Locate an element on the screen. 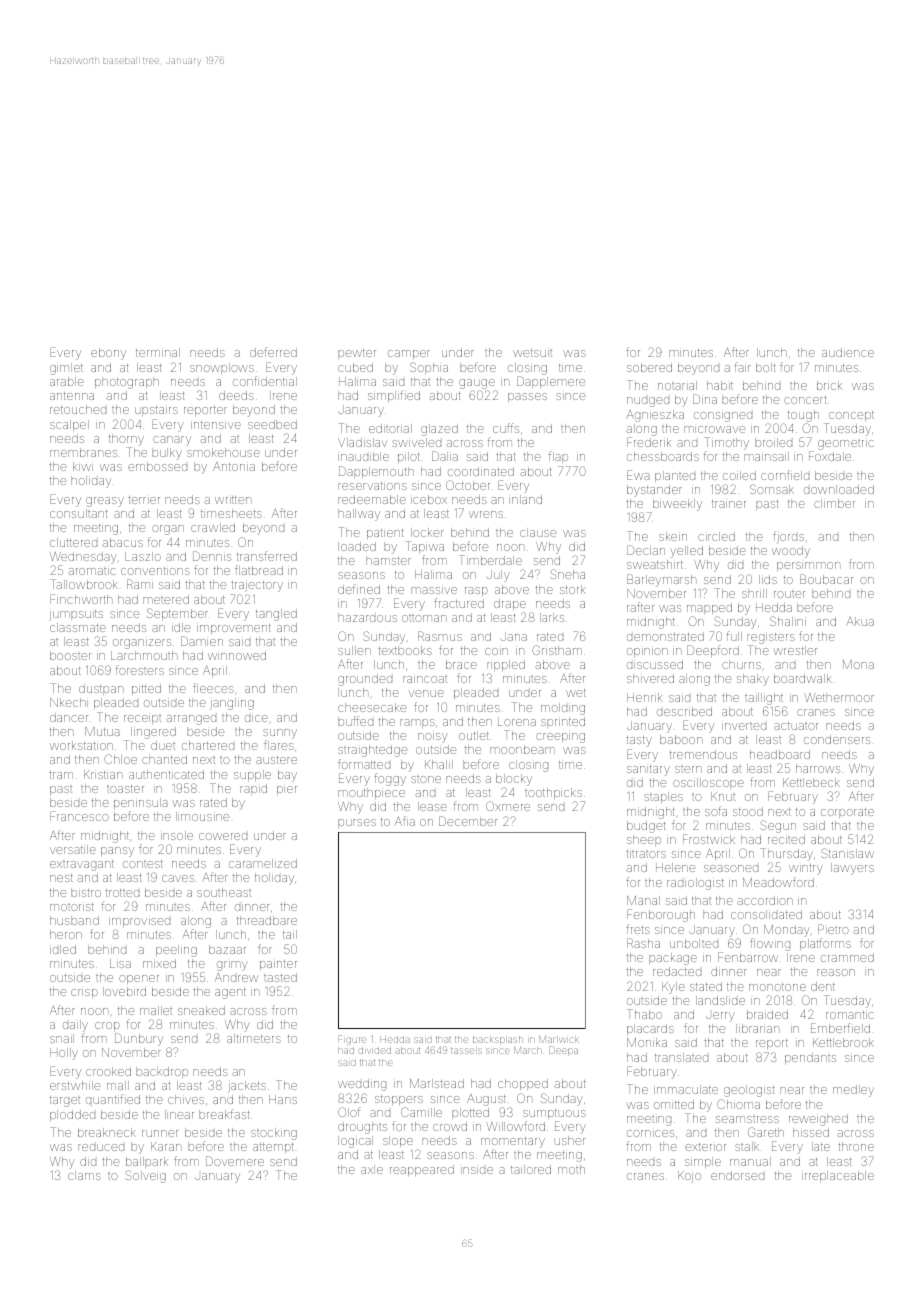  terminal is located at coordinates (158, 352).
